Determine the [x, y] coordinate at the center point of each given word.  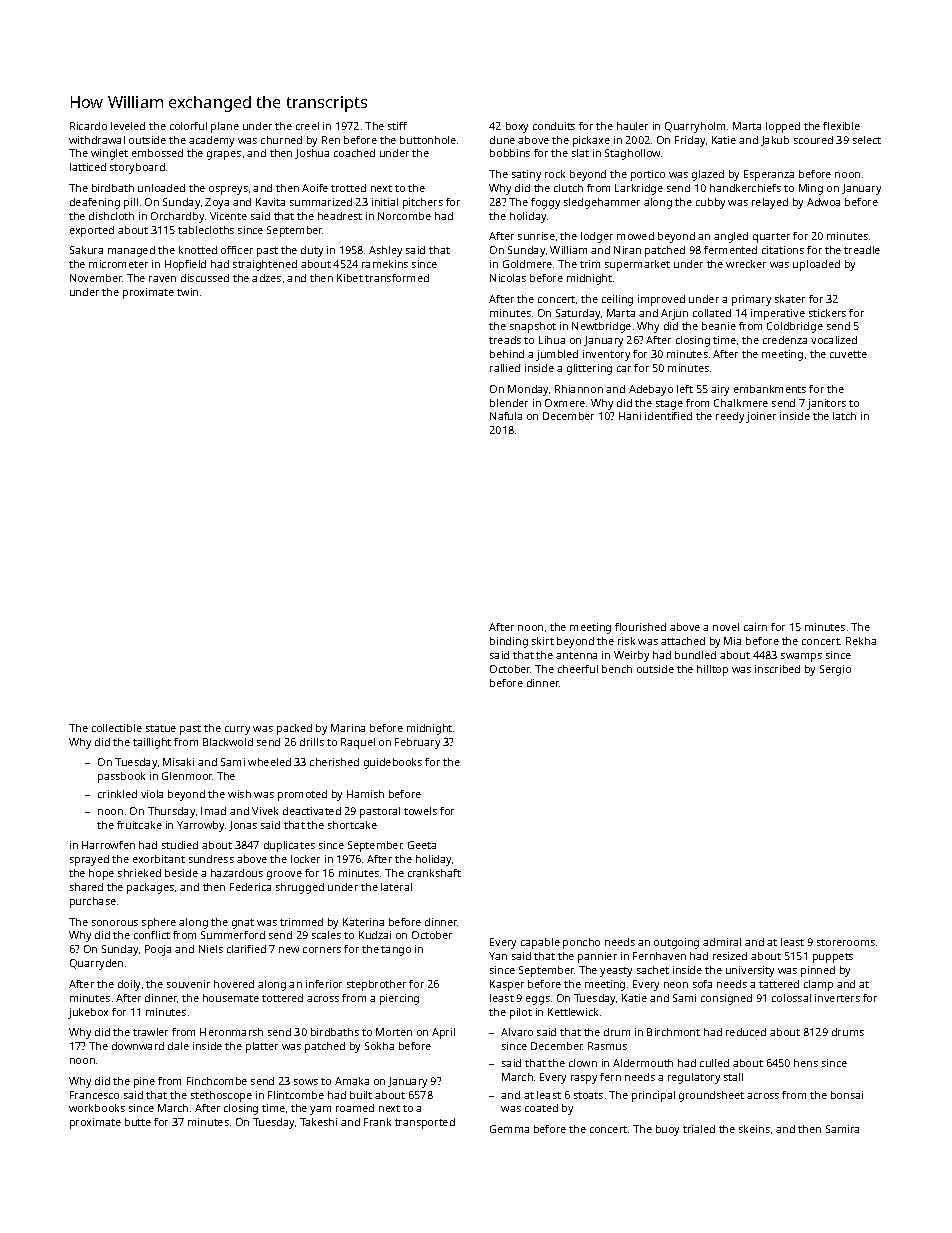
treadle [862, 250]
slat [580, 153]
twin [187, 292]
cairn [755, 627]
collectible [117, 728]
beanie [719, 326]
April [443, 1033]
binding [509, 642]
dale [178, 1046]
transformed [397, 278]
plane [225, 127]
